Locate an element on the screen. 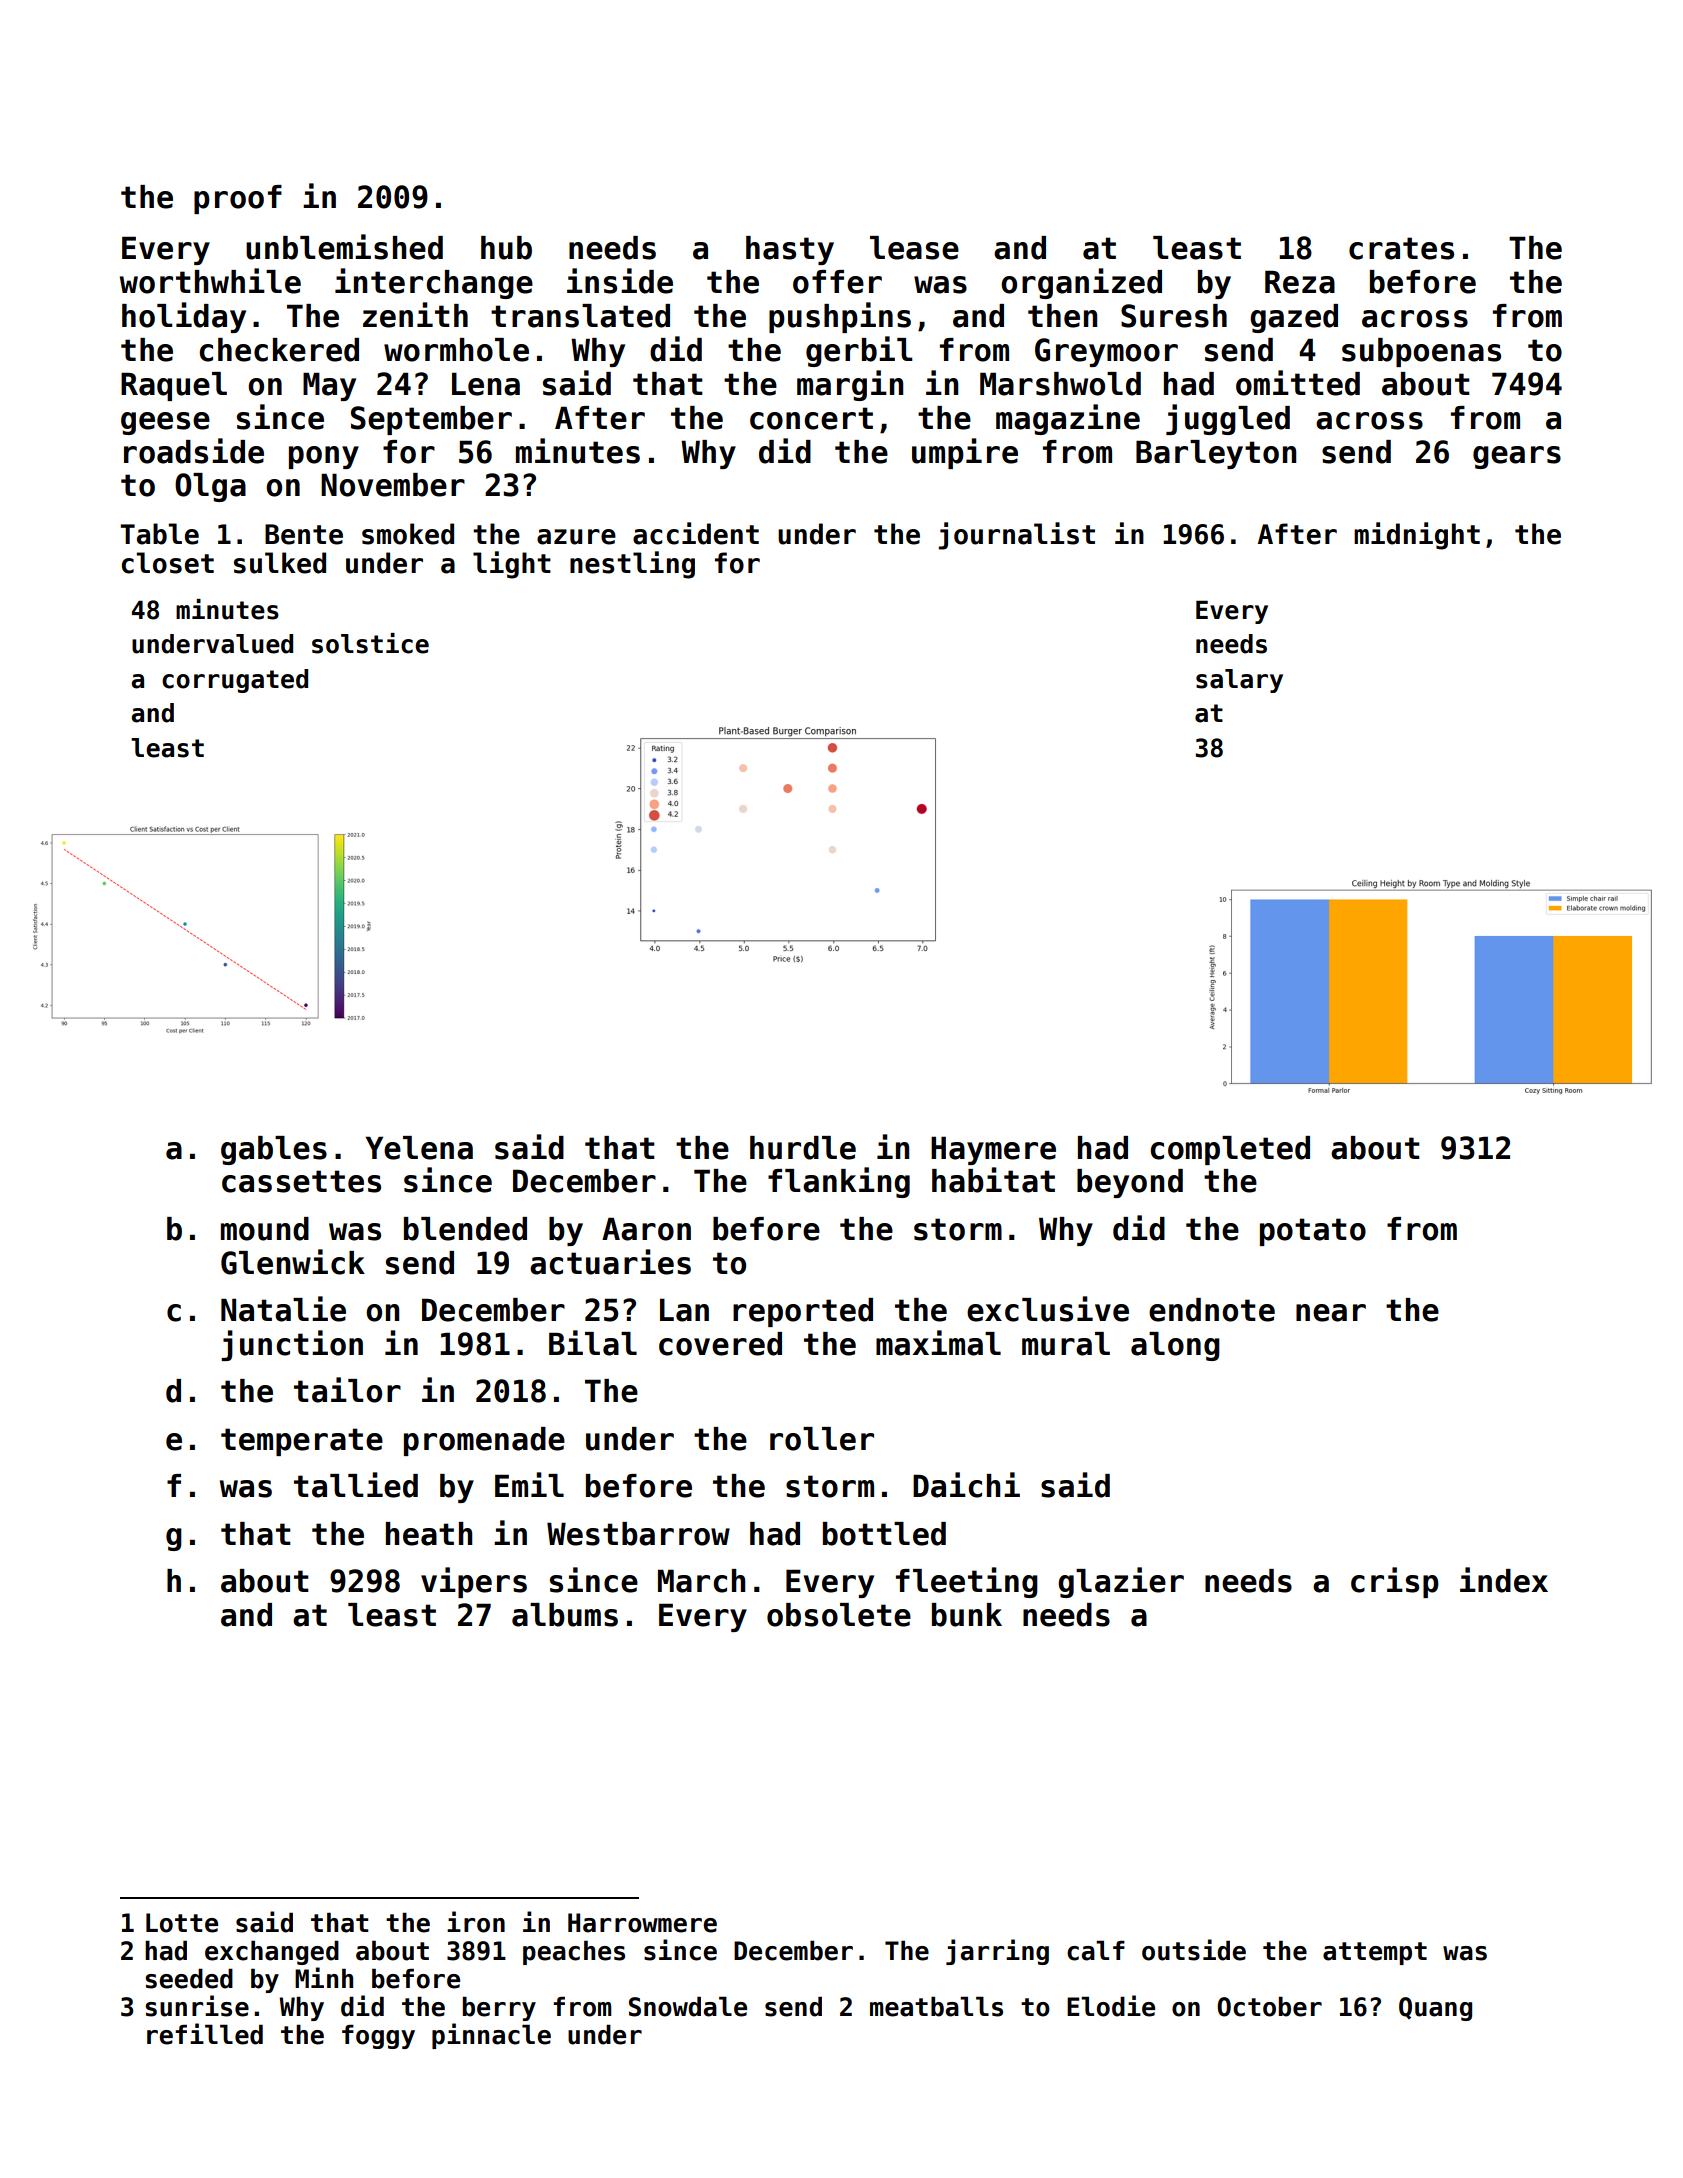 The width and height of the screenshot is (1683, 2178). solstice is located at coordinates (370, 643).
